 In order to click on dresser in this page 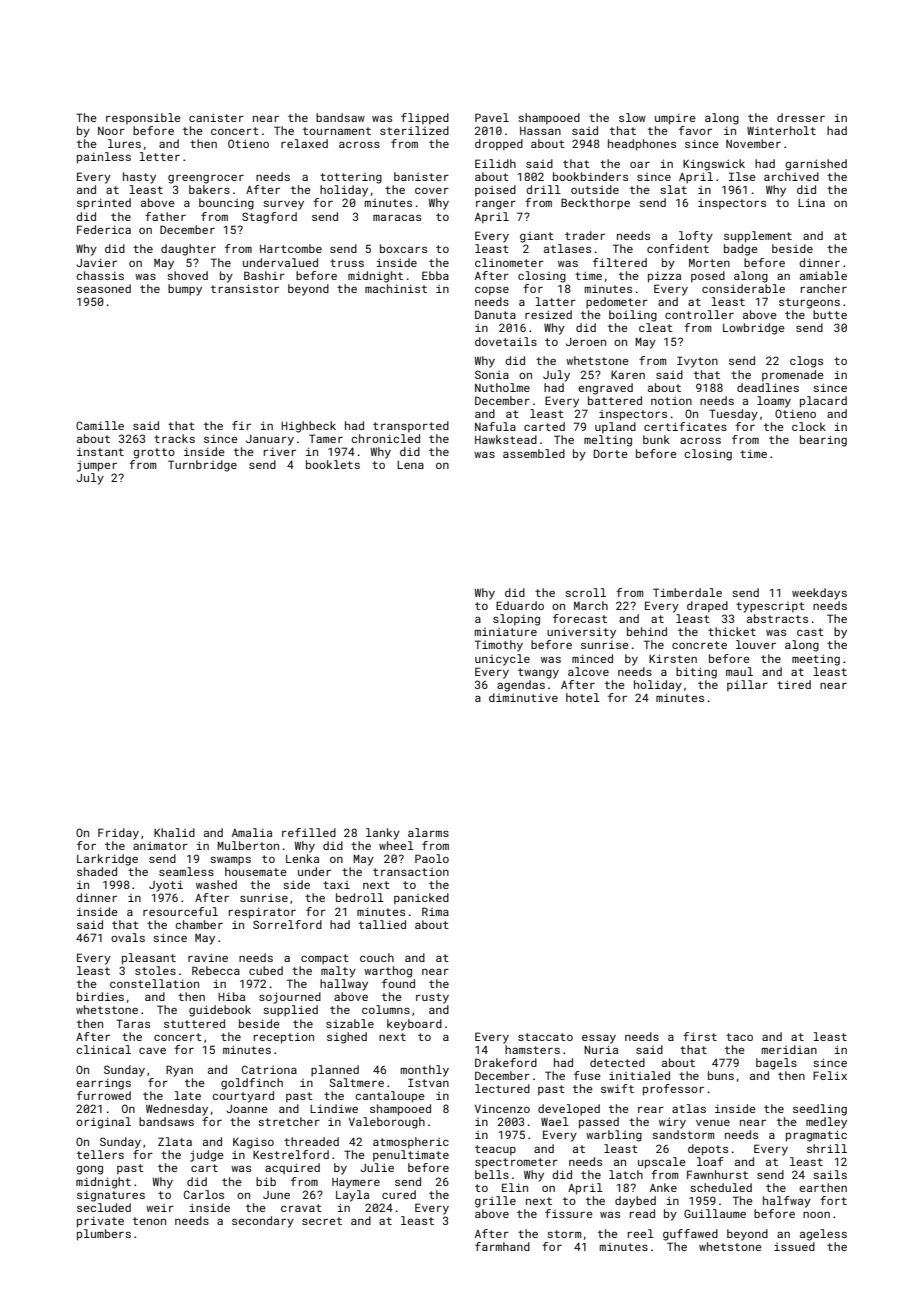, I will do `click(801, 117)`.
